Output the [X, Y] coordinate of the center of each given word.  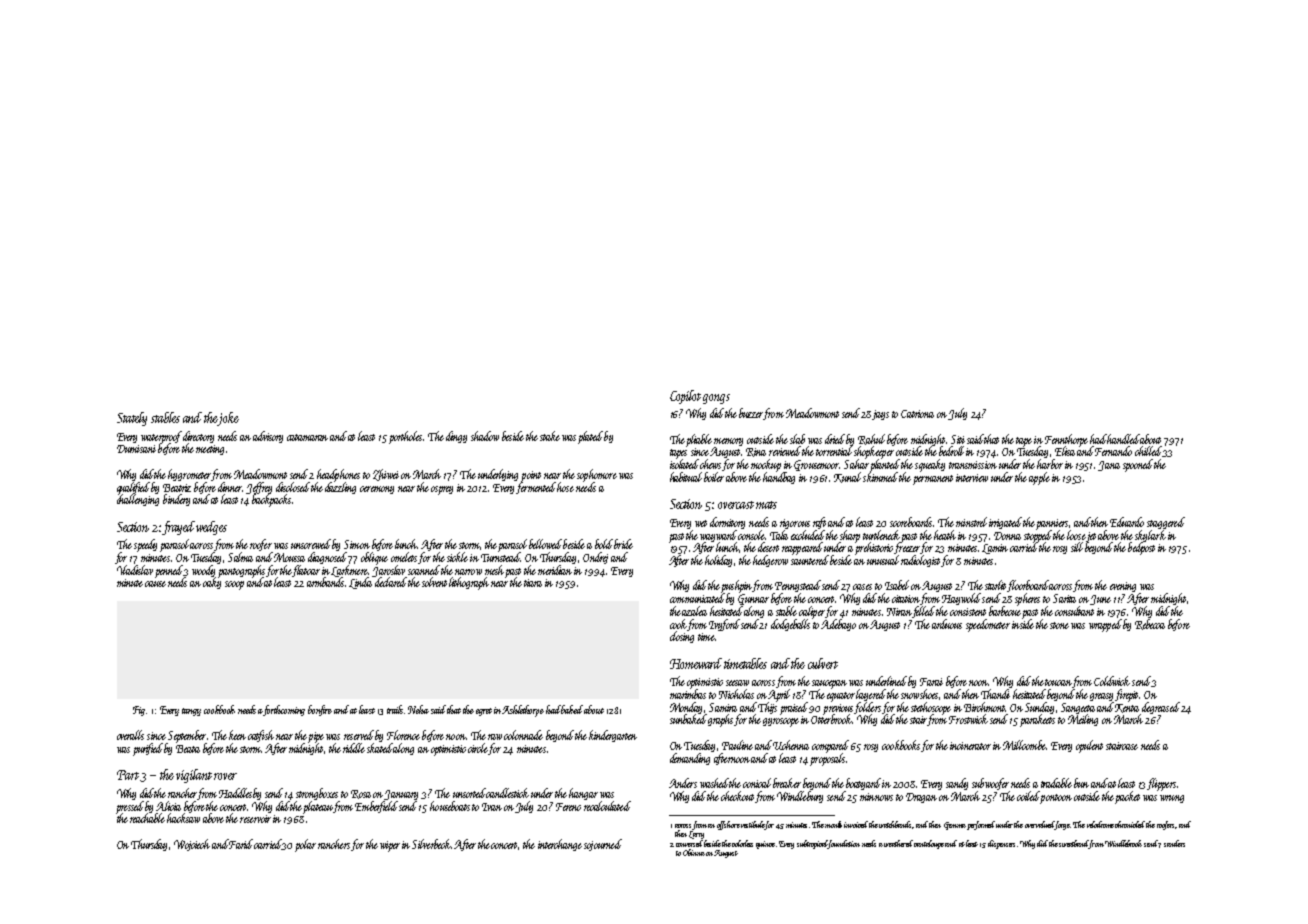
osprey [442, 490]
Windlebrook [1123, 843]
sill [1077, 547]
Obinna [694, 852]
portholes [405, 437]
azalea [694, 611]
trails [395, 709]
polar [305, 845]
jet [1091, 537]
